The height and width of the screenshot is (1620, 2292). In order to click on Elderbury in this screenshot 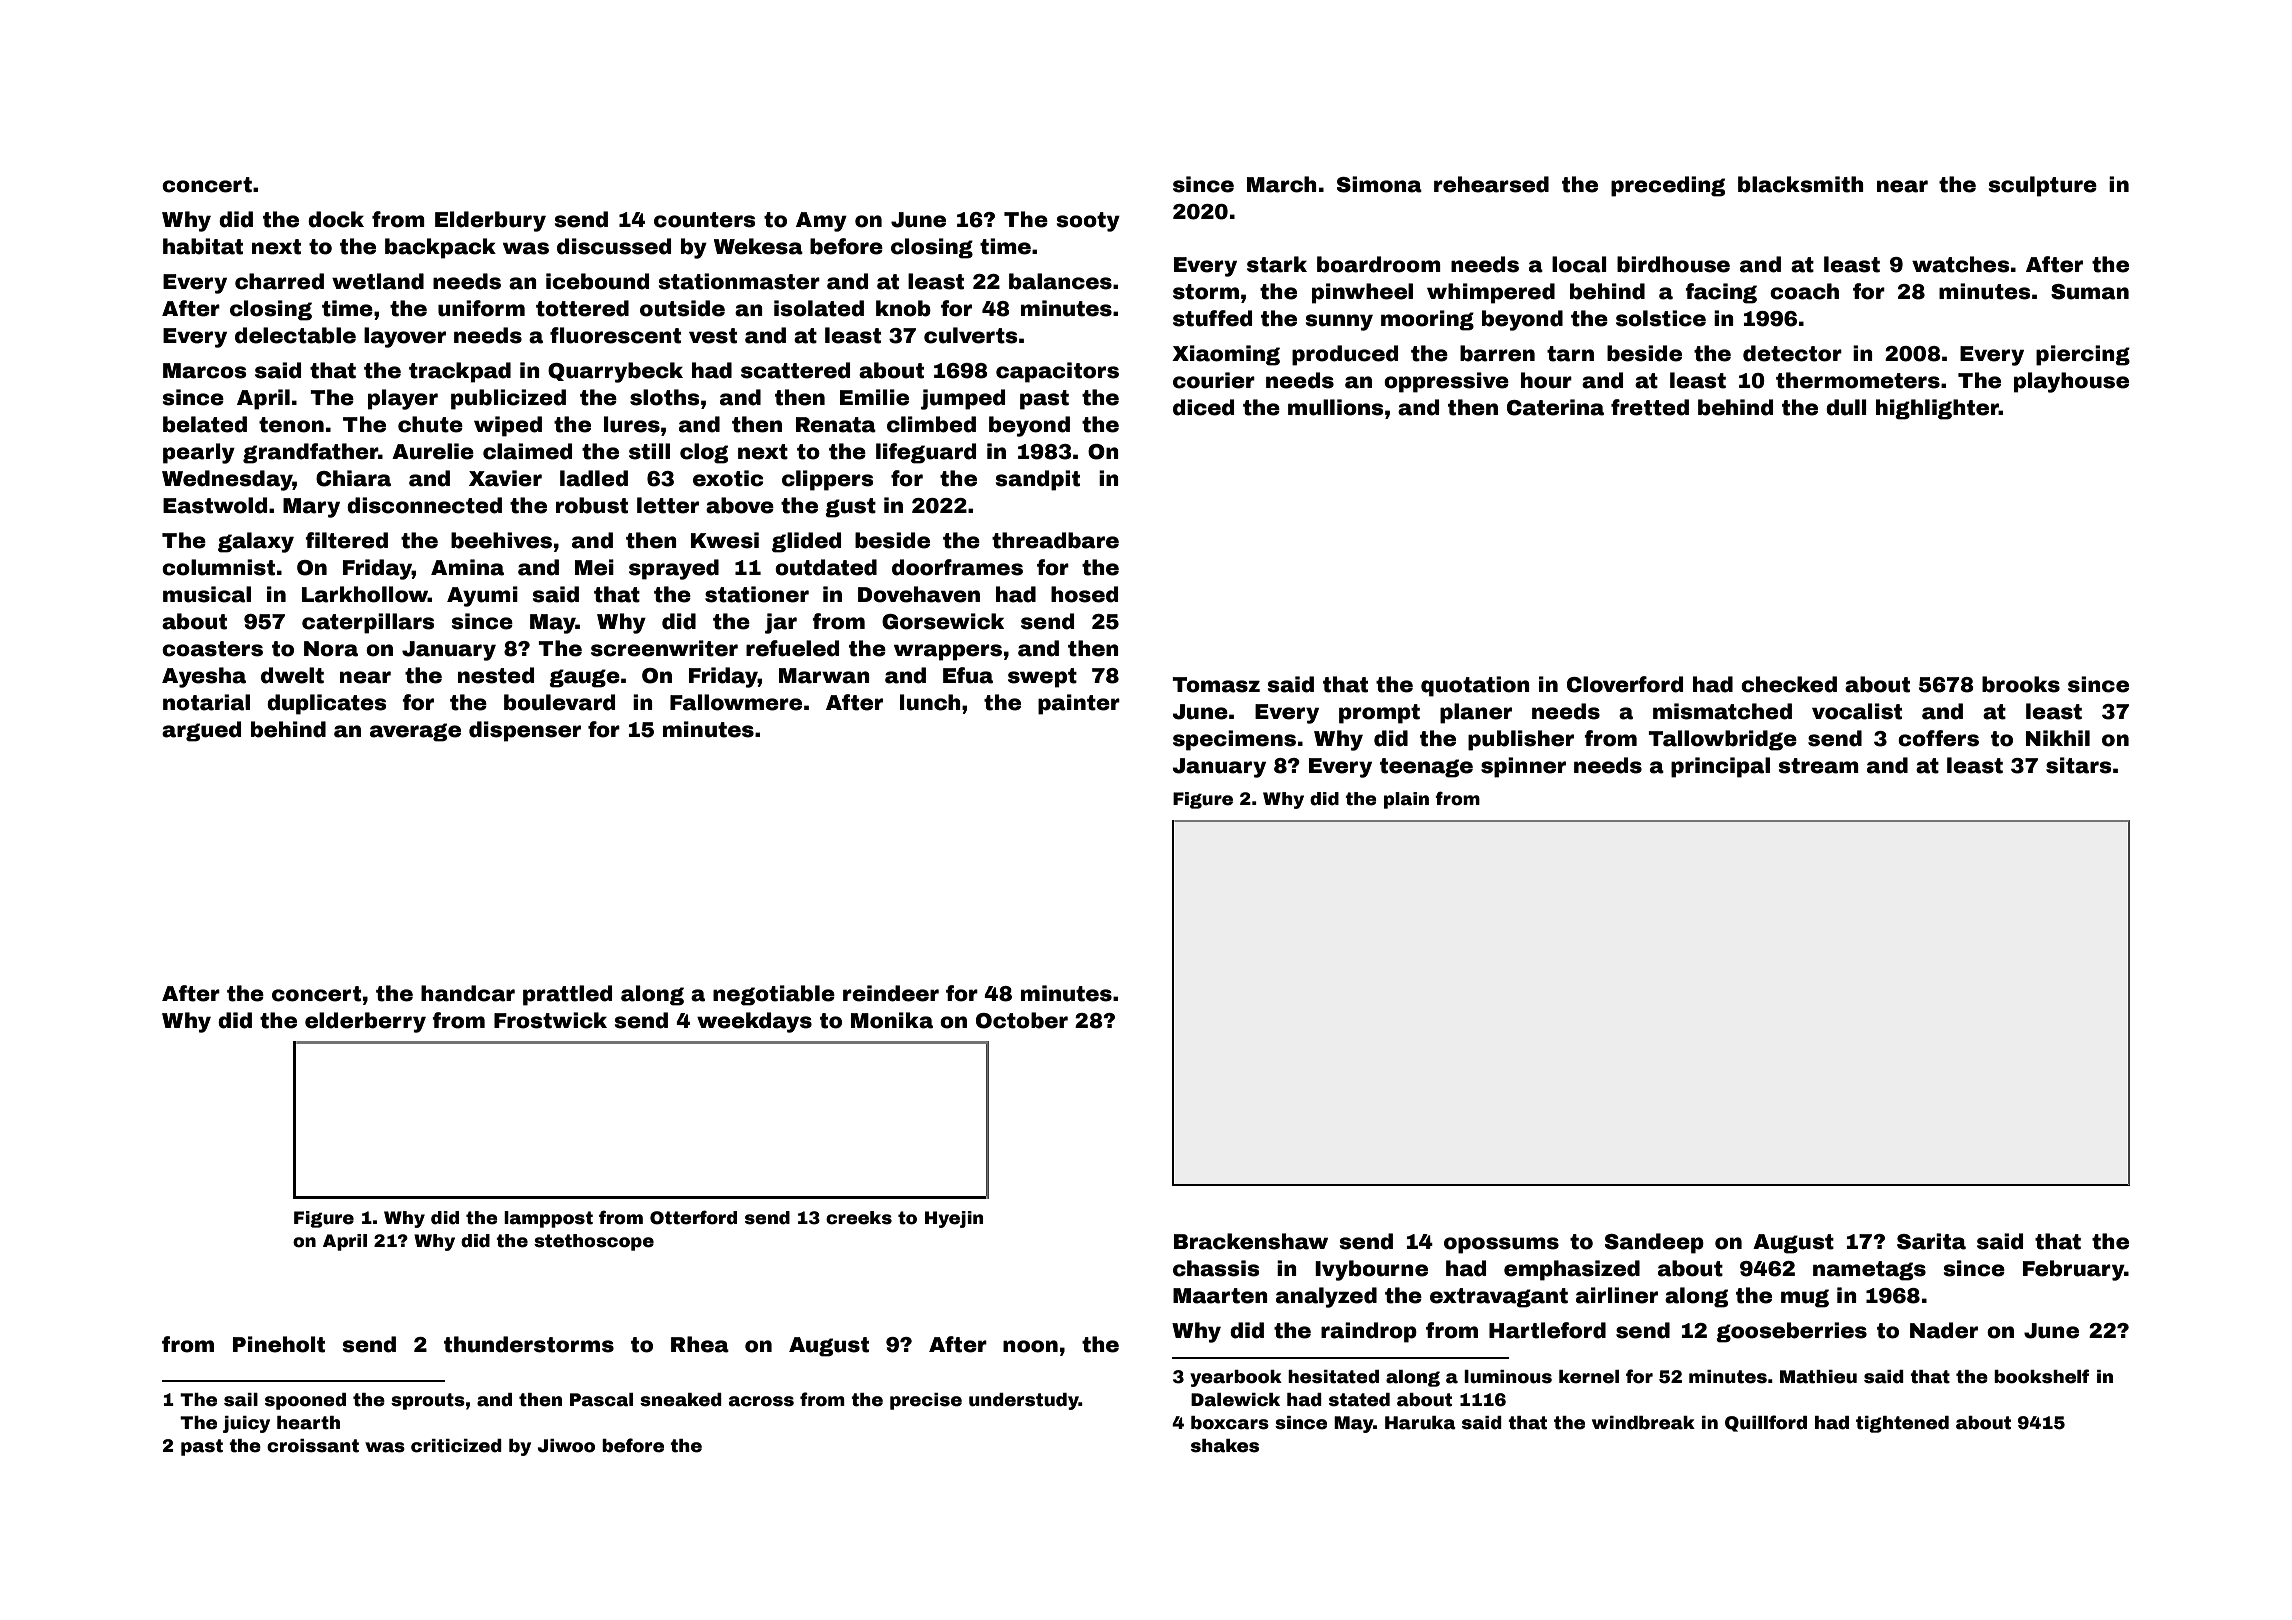, I will do `click(490, 221)`.
